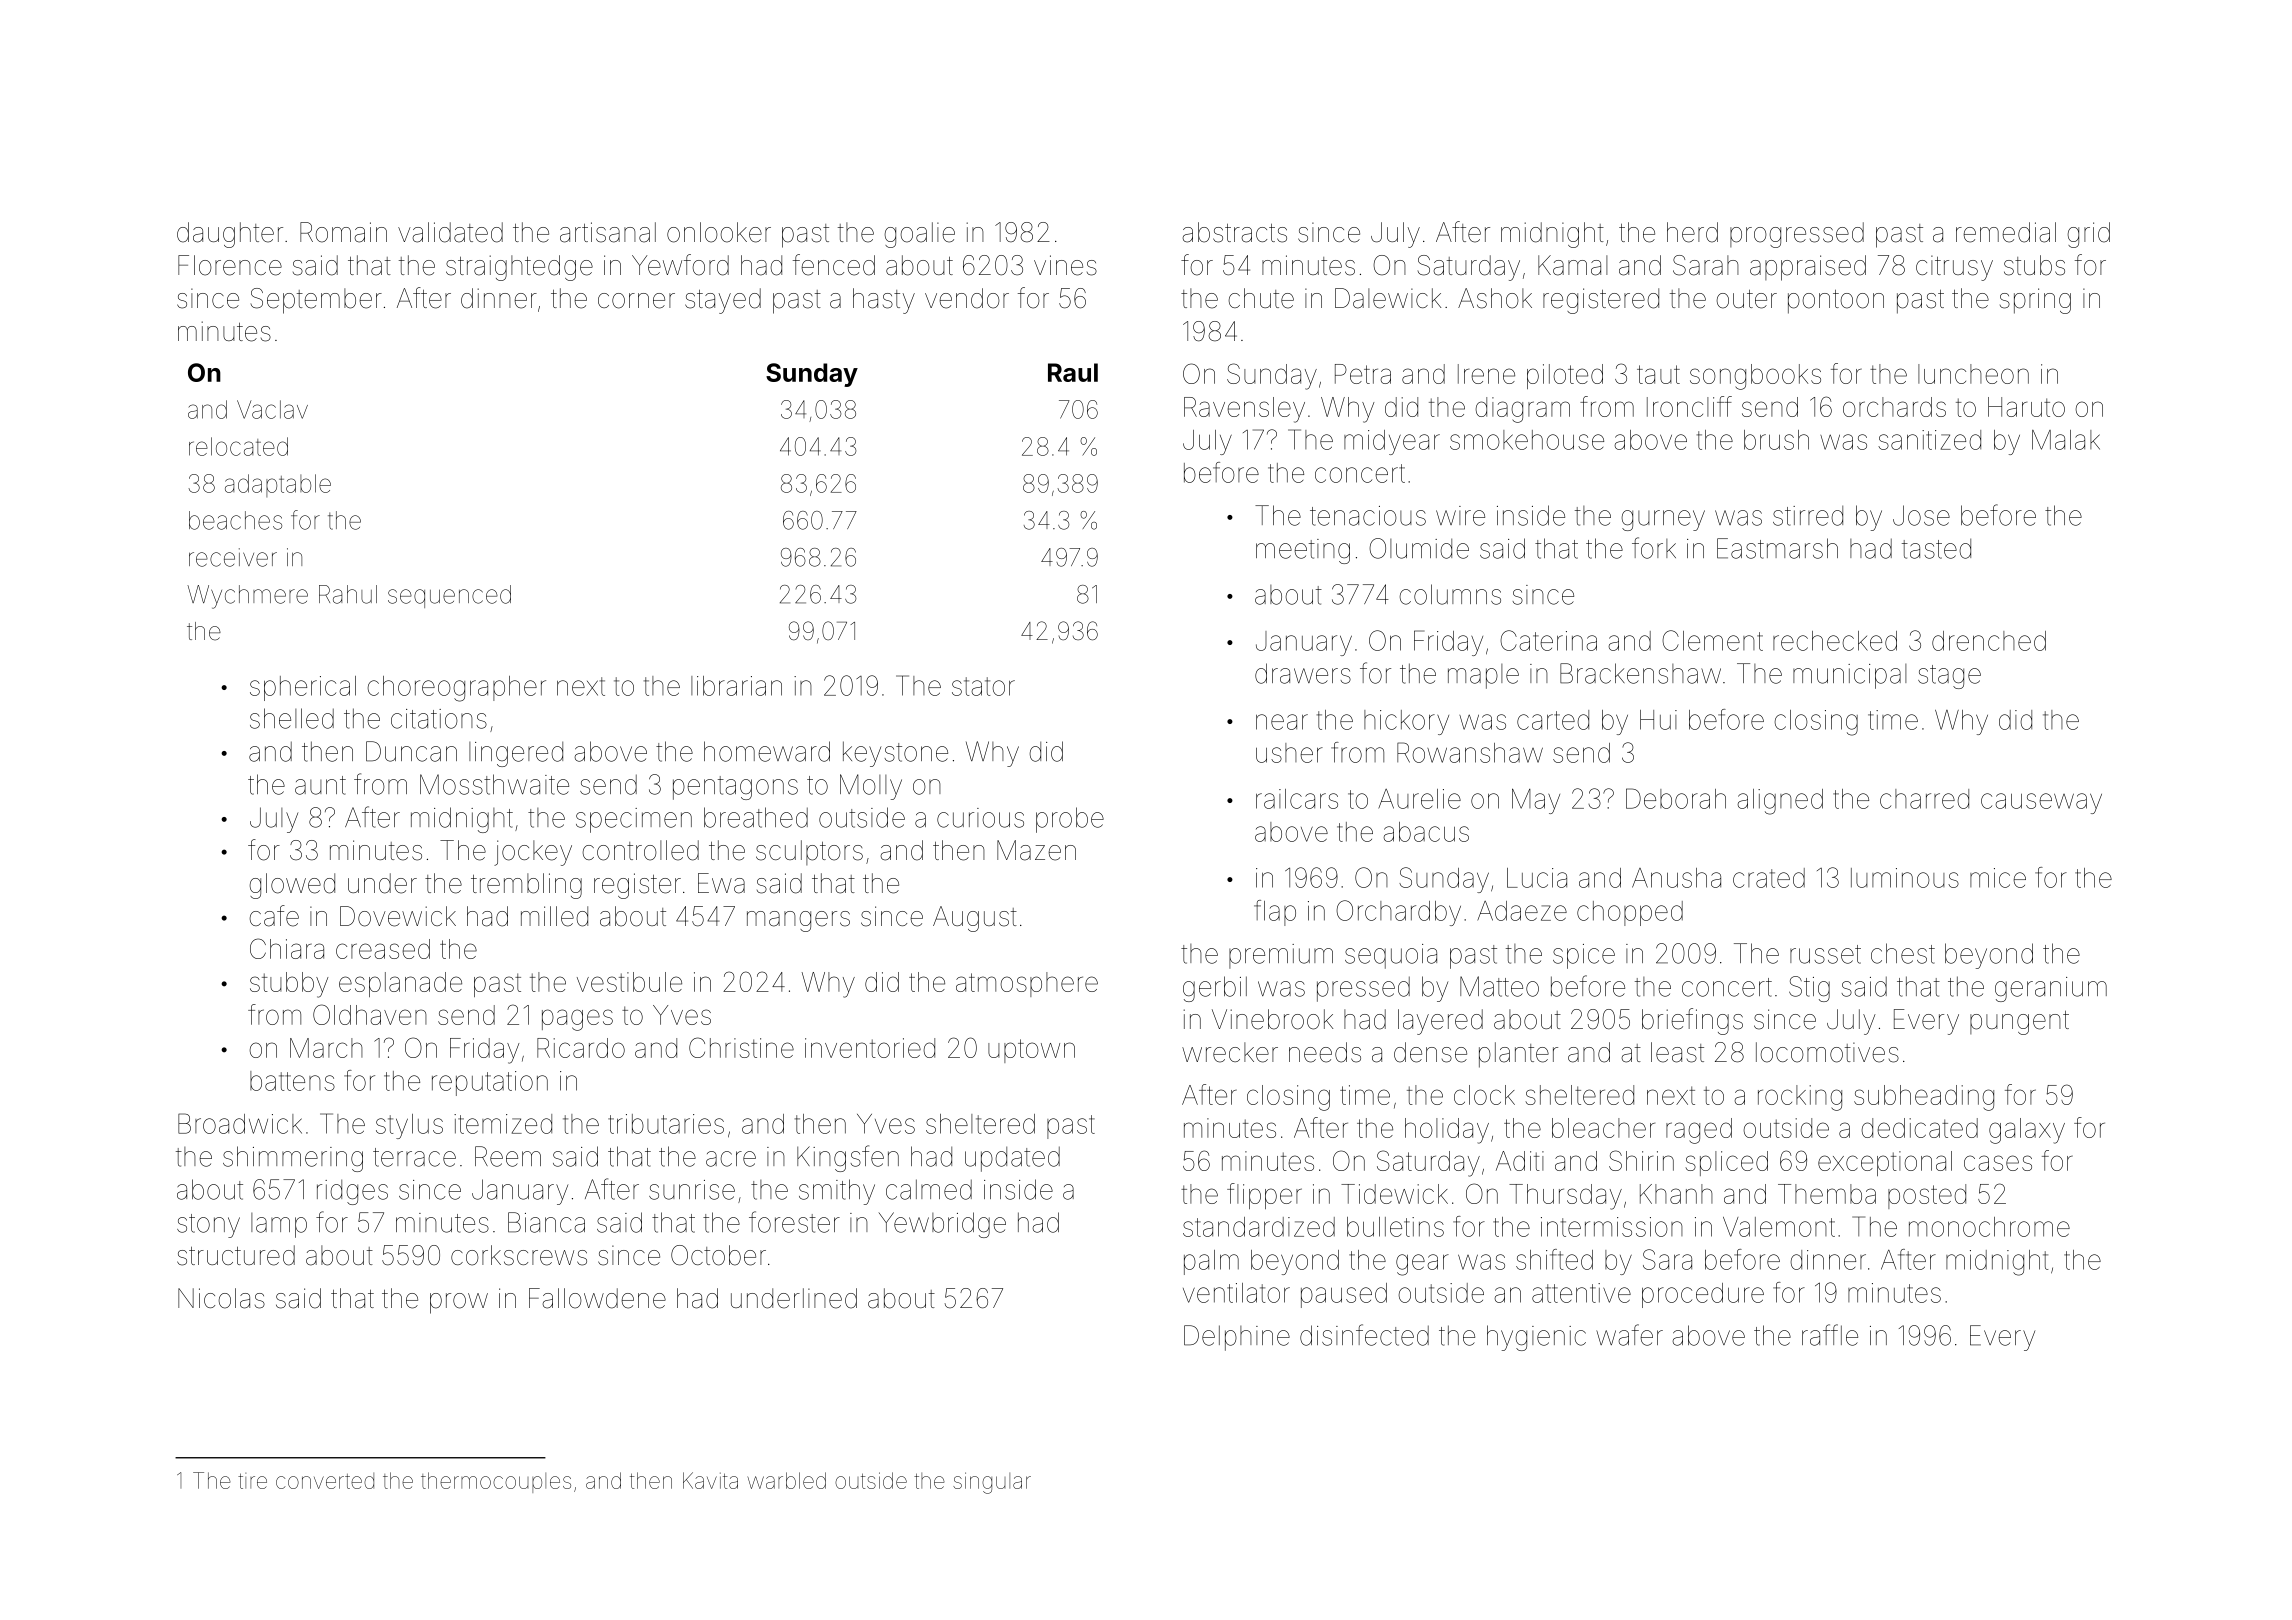  I want to click on abstracts, so click(1235, 232).
